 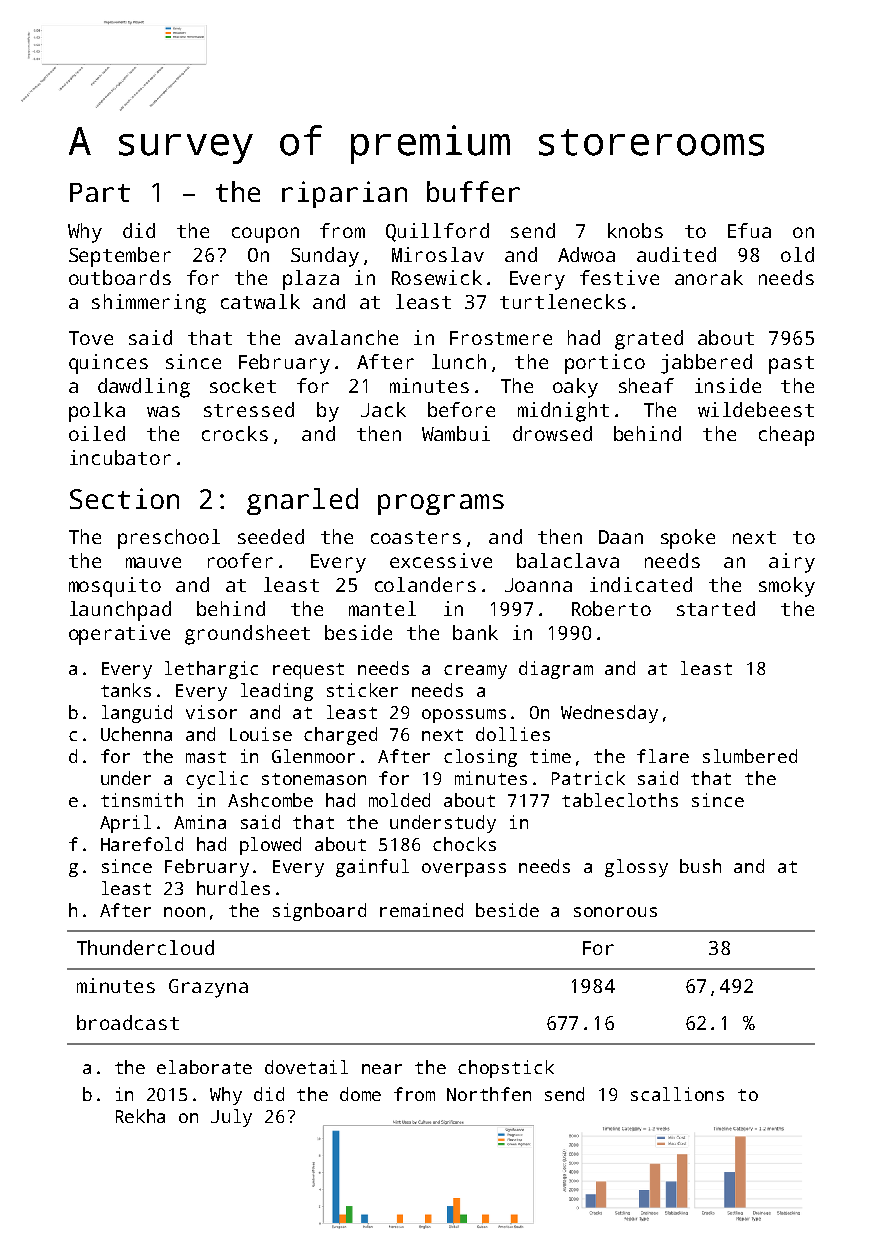 I want to click on flare, so click(x=663, y=756).
